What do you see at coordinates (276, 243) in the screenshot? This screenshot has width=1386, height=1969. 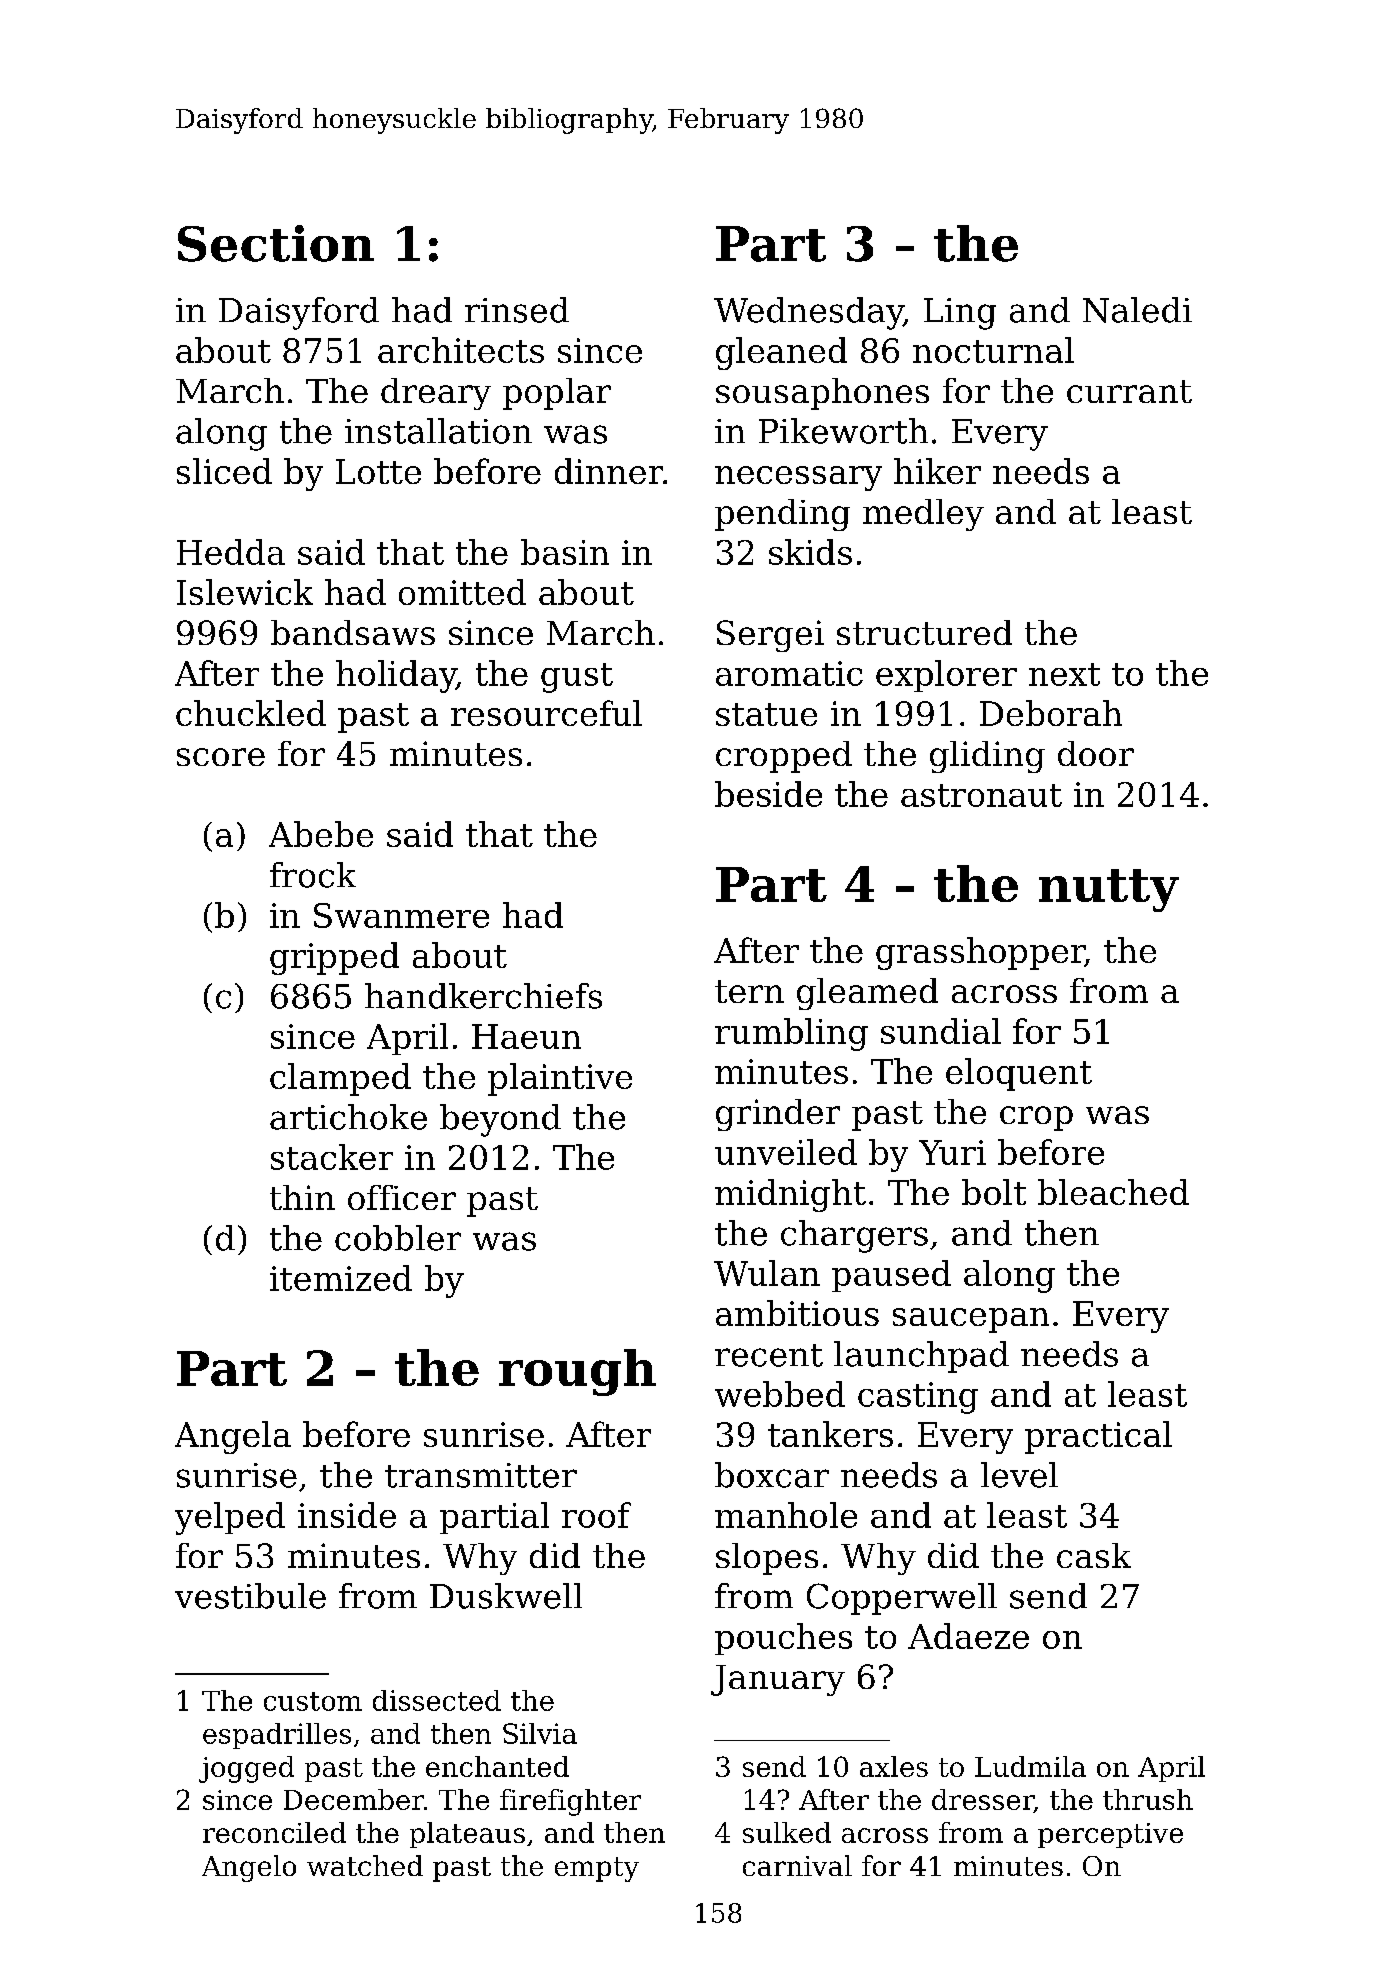 I see `Section` at bounding box center [276, 243].
